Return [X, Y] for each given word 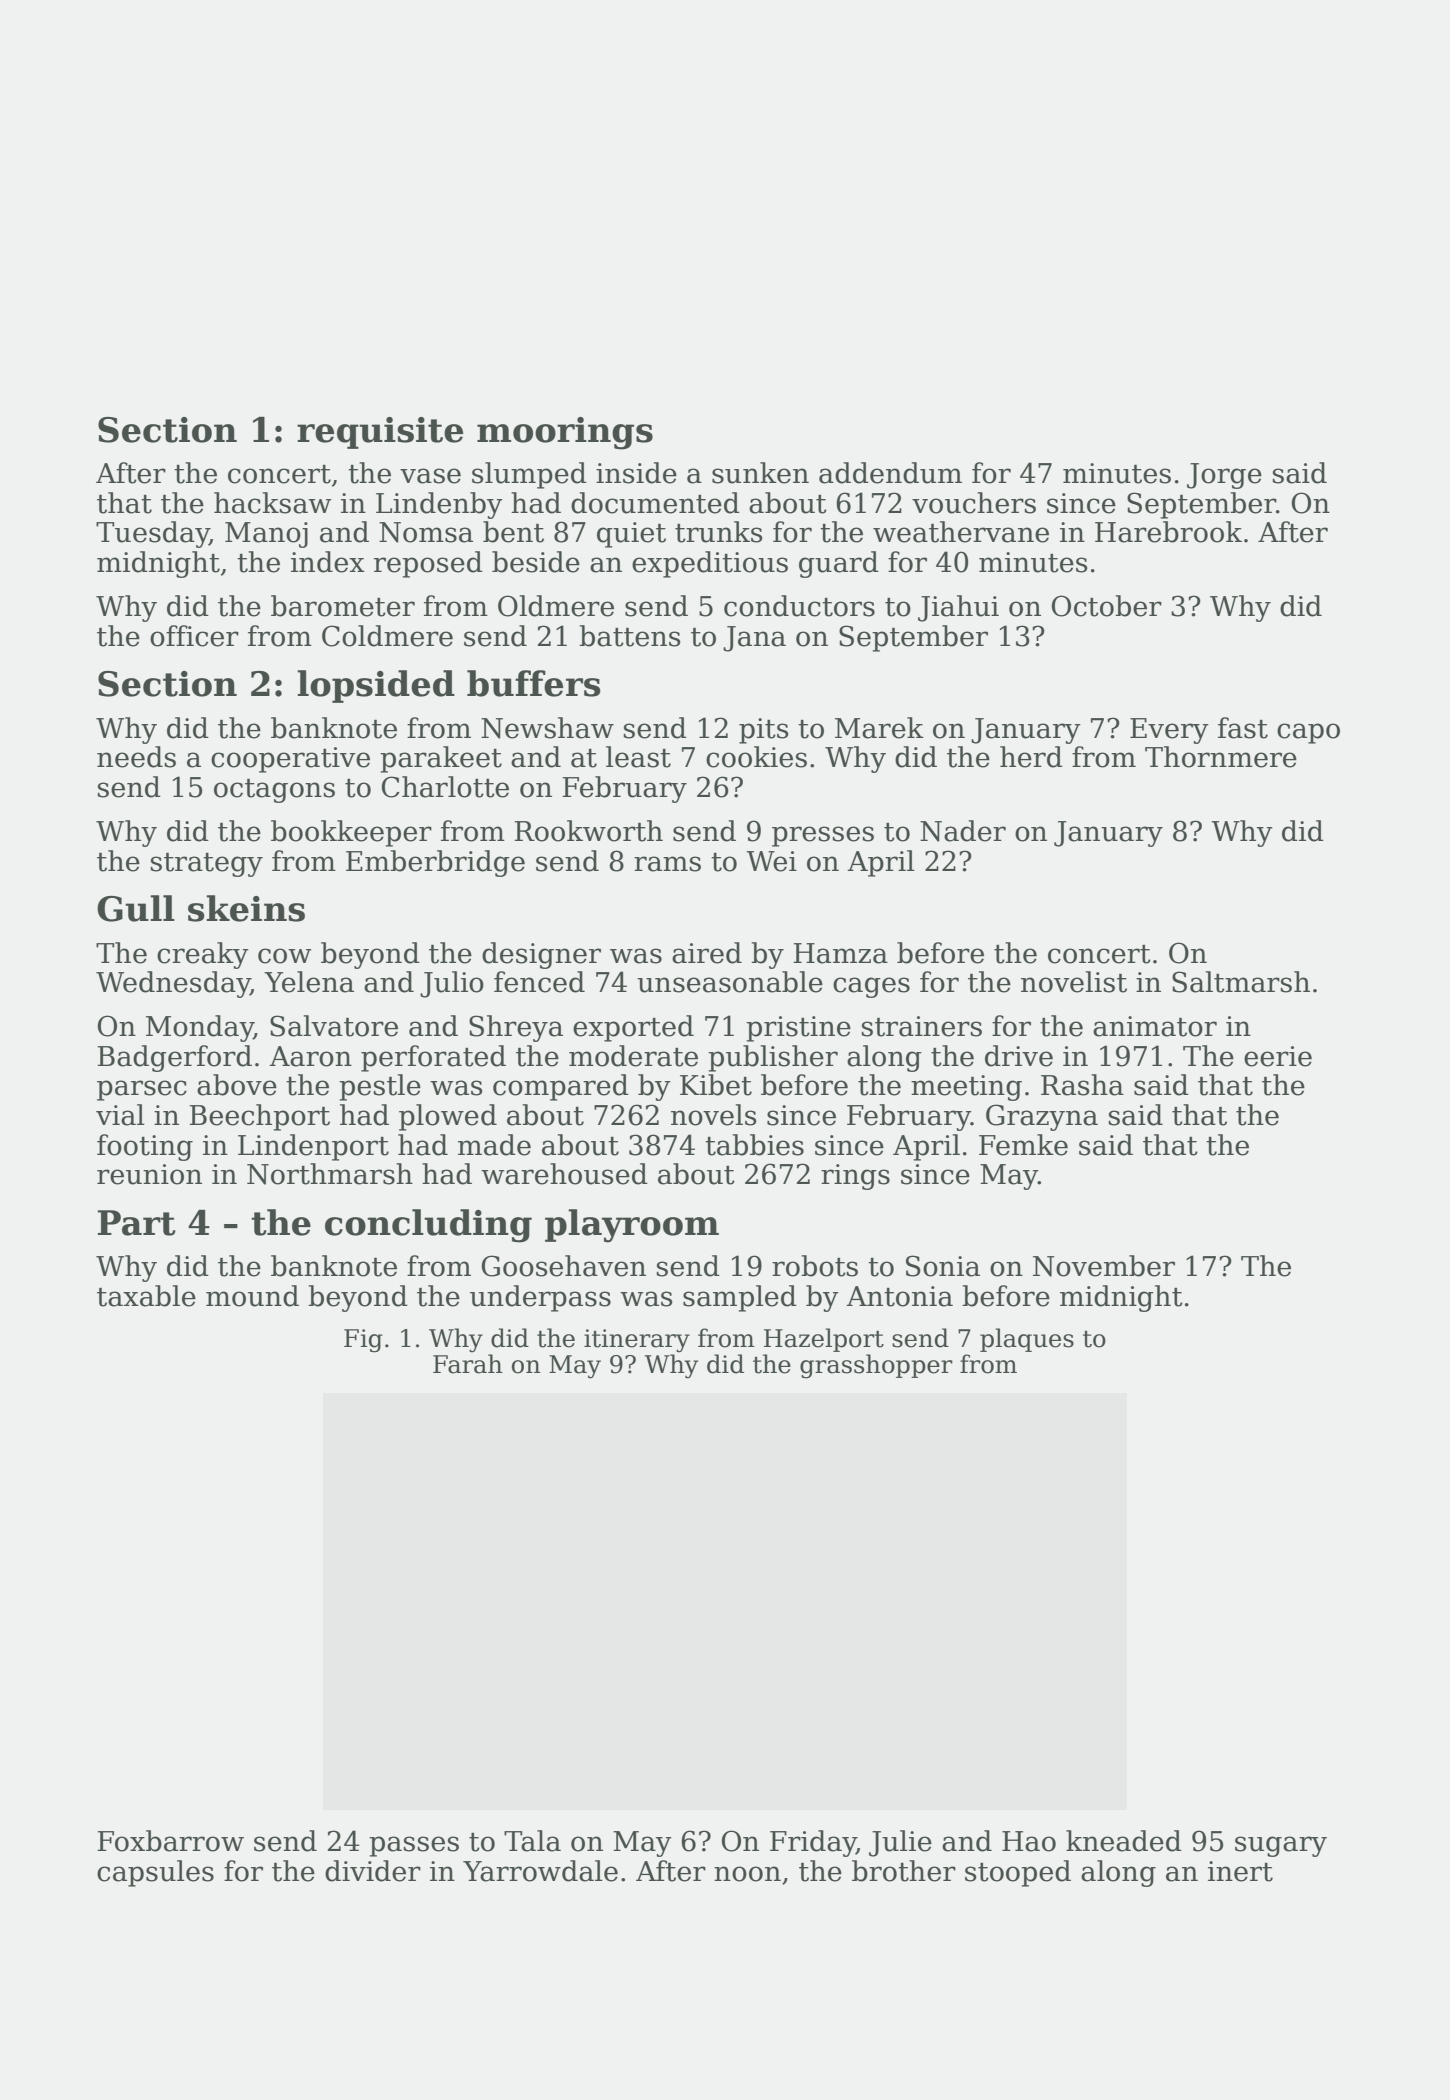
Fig [363, 1341]
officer [194, 636]
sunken [760, 473]
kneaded [1124, 1841]
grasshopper [876, 1366]
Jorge [1224, 476]
